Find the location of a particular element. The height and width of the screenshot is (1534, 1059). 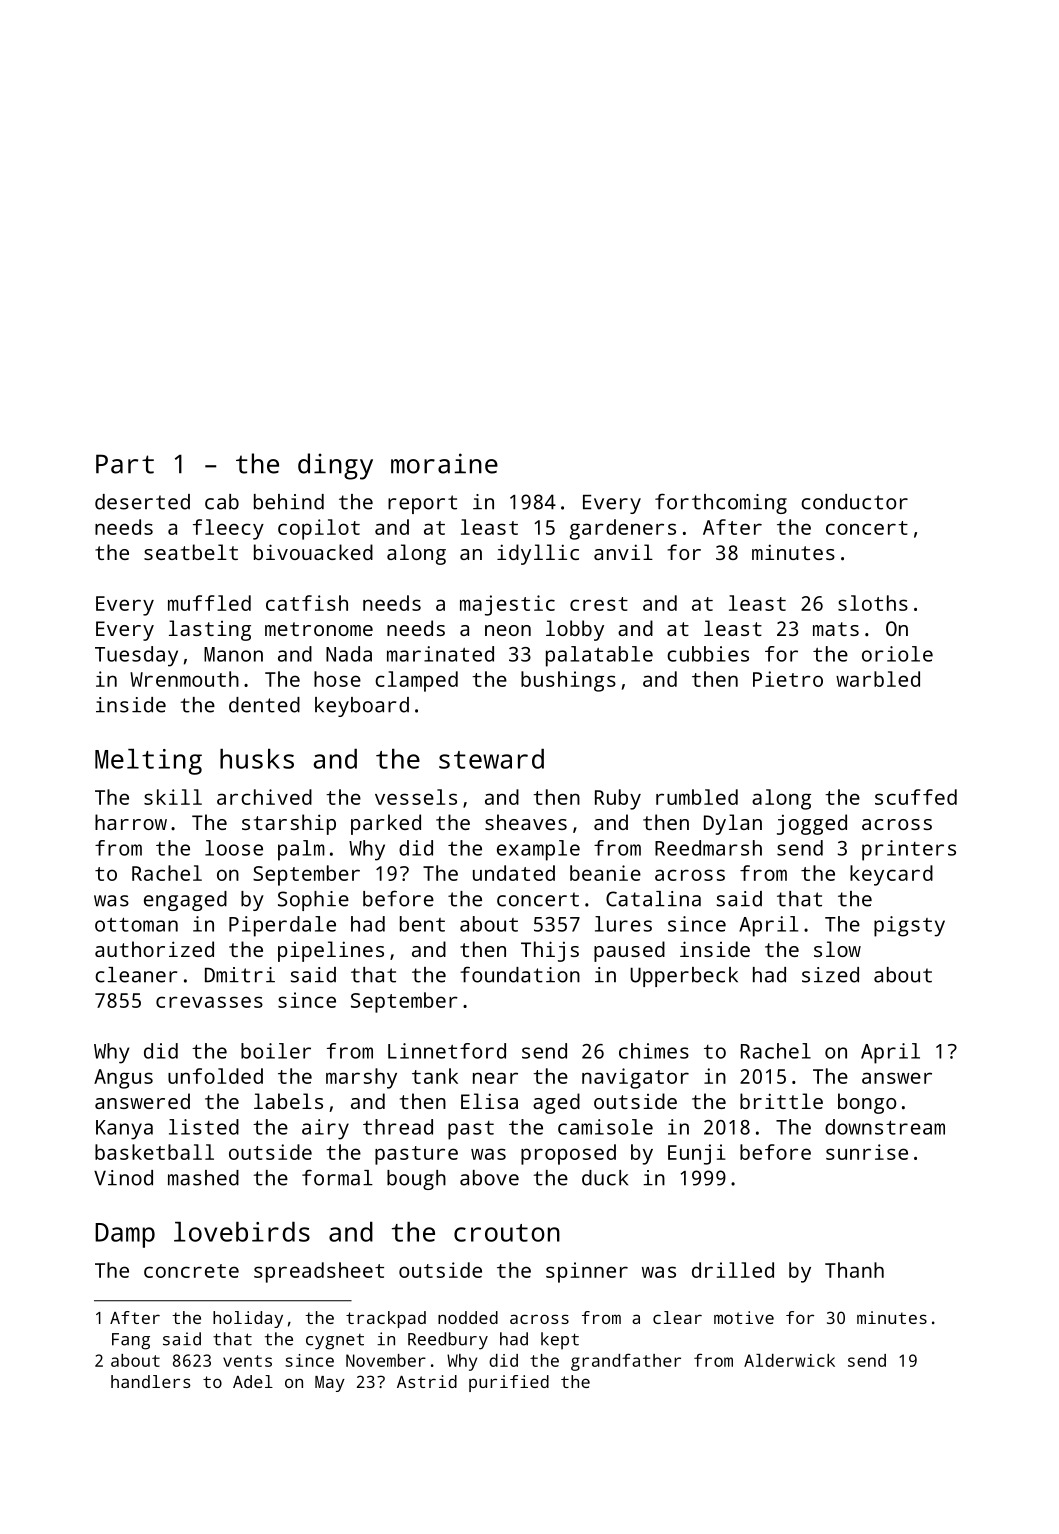

example is located at coordinates (538, 850).
